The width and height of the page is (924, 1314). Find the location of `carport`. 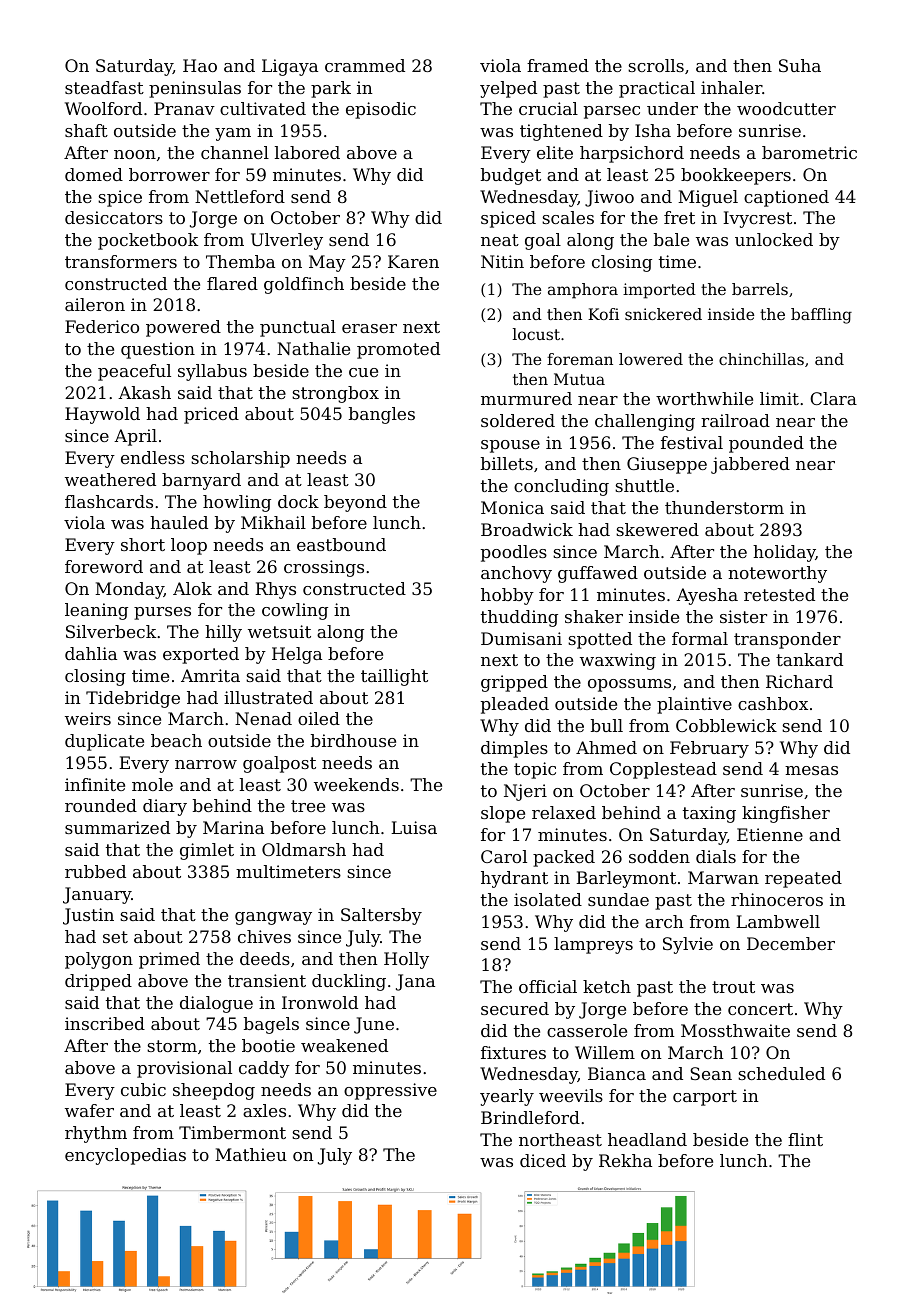

carport is located at coordinates (705, 1098).
